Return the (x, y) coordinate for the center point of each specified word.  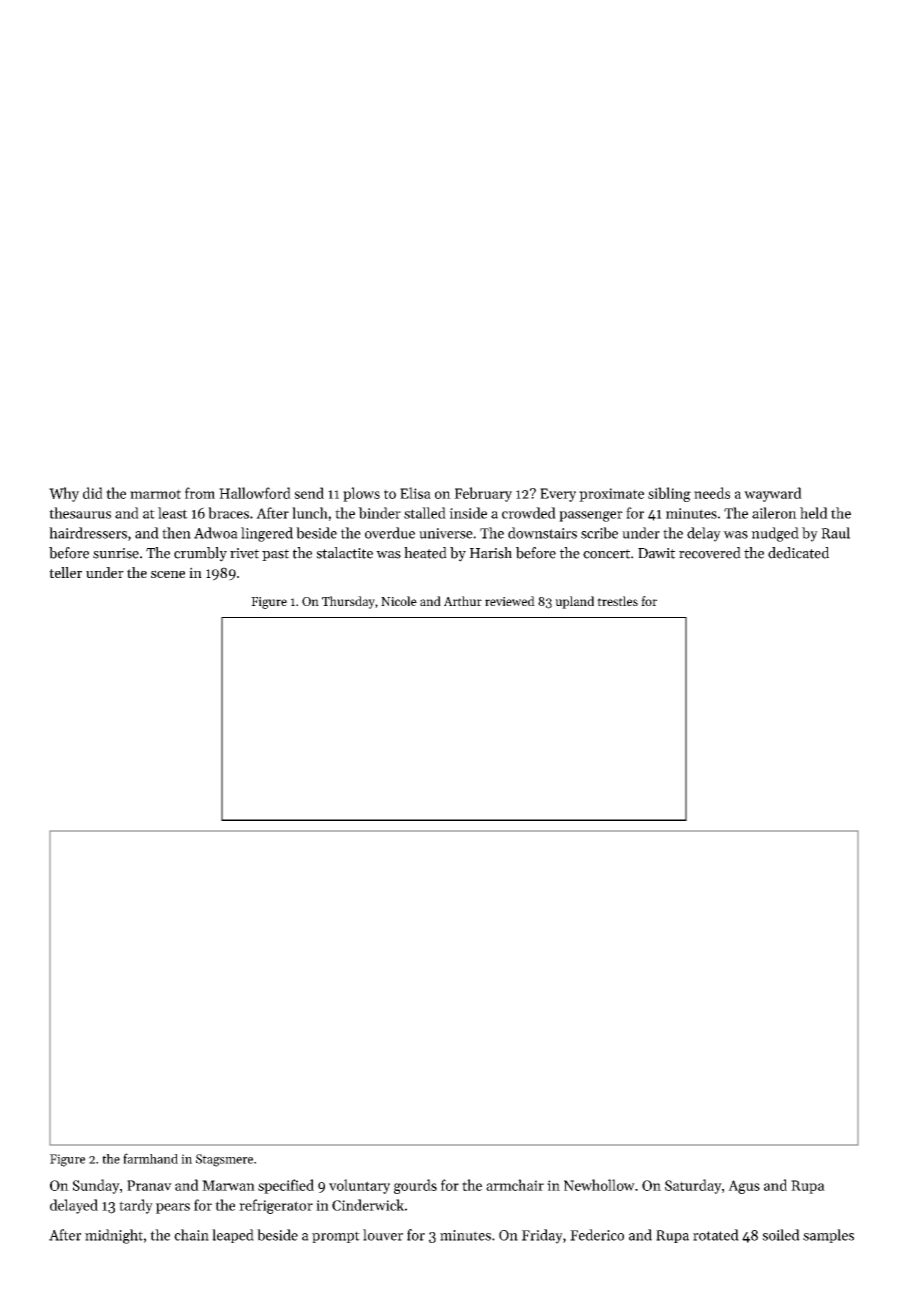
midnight (114, 1236)
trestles (617, 601)
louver (383, 1235)
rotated (716, 1235)
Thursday (348, 602)
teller (65, 572)
